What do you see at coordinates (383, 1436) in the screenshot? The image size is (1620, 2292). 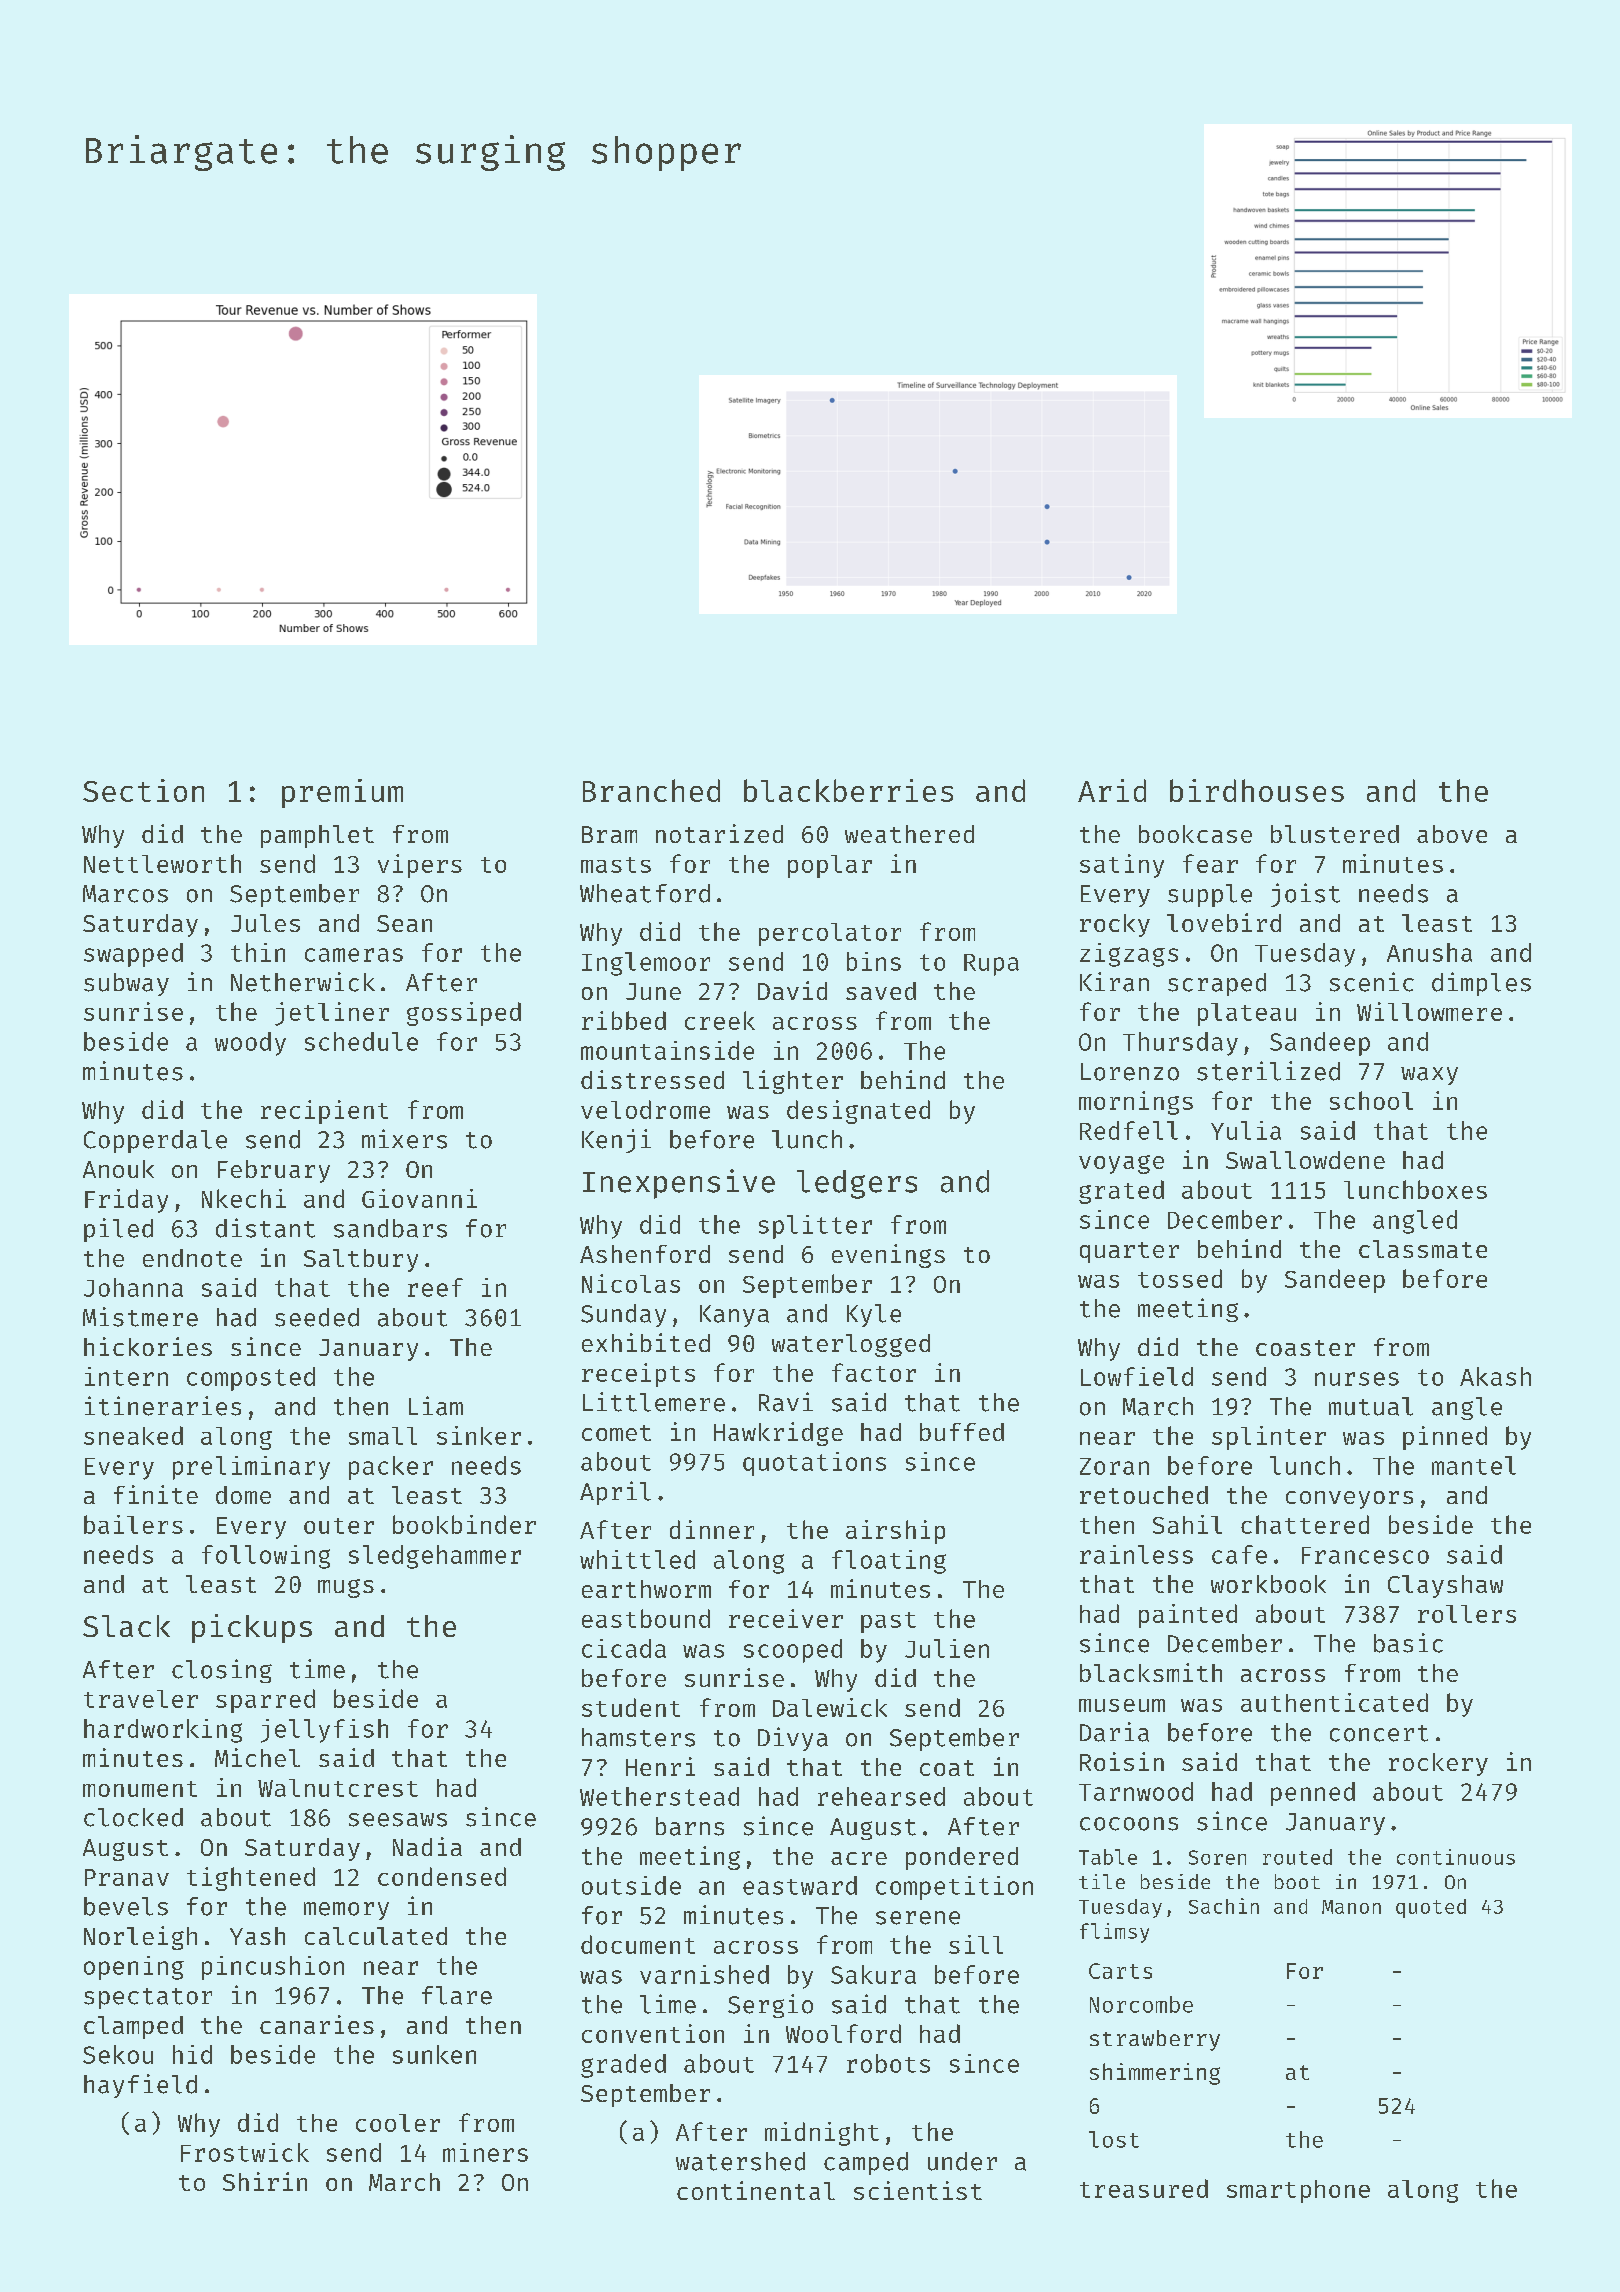 I see `small` at bounding box center [383, 1436].
